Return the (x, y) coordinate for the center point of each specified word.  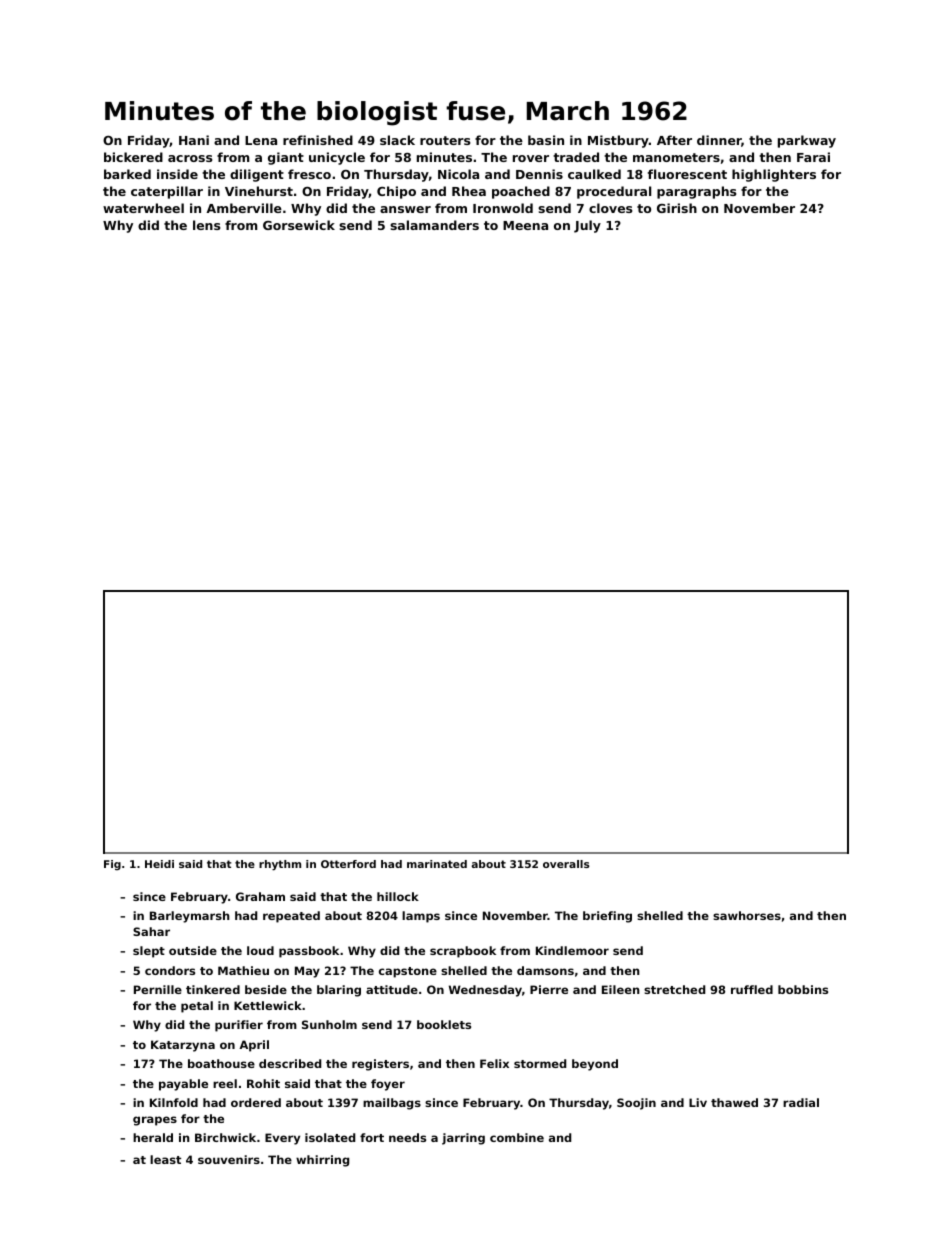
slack (397, 140)
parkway (807, 141)
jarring (463, 1139)
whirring (322, 1161)
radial (801, 1102)
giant (286, 158)
